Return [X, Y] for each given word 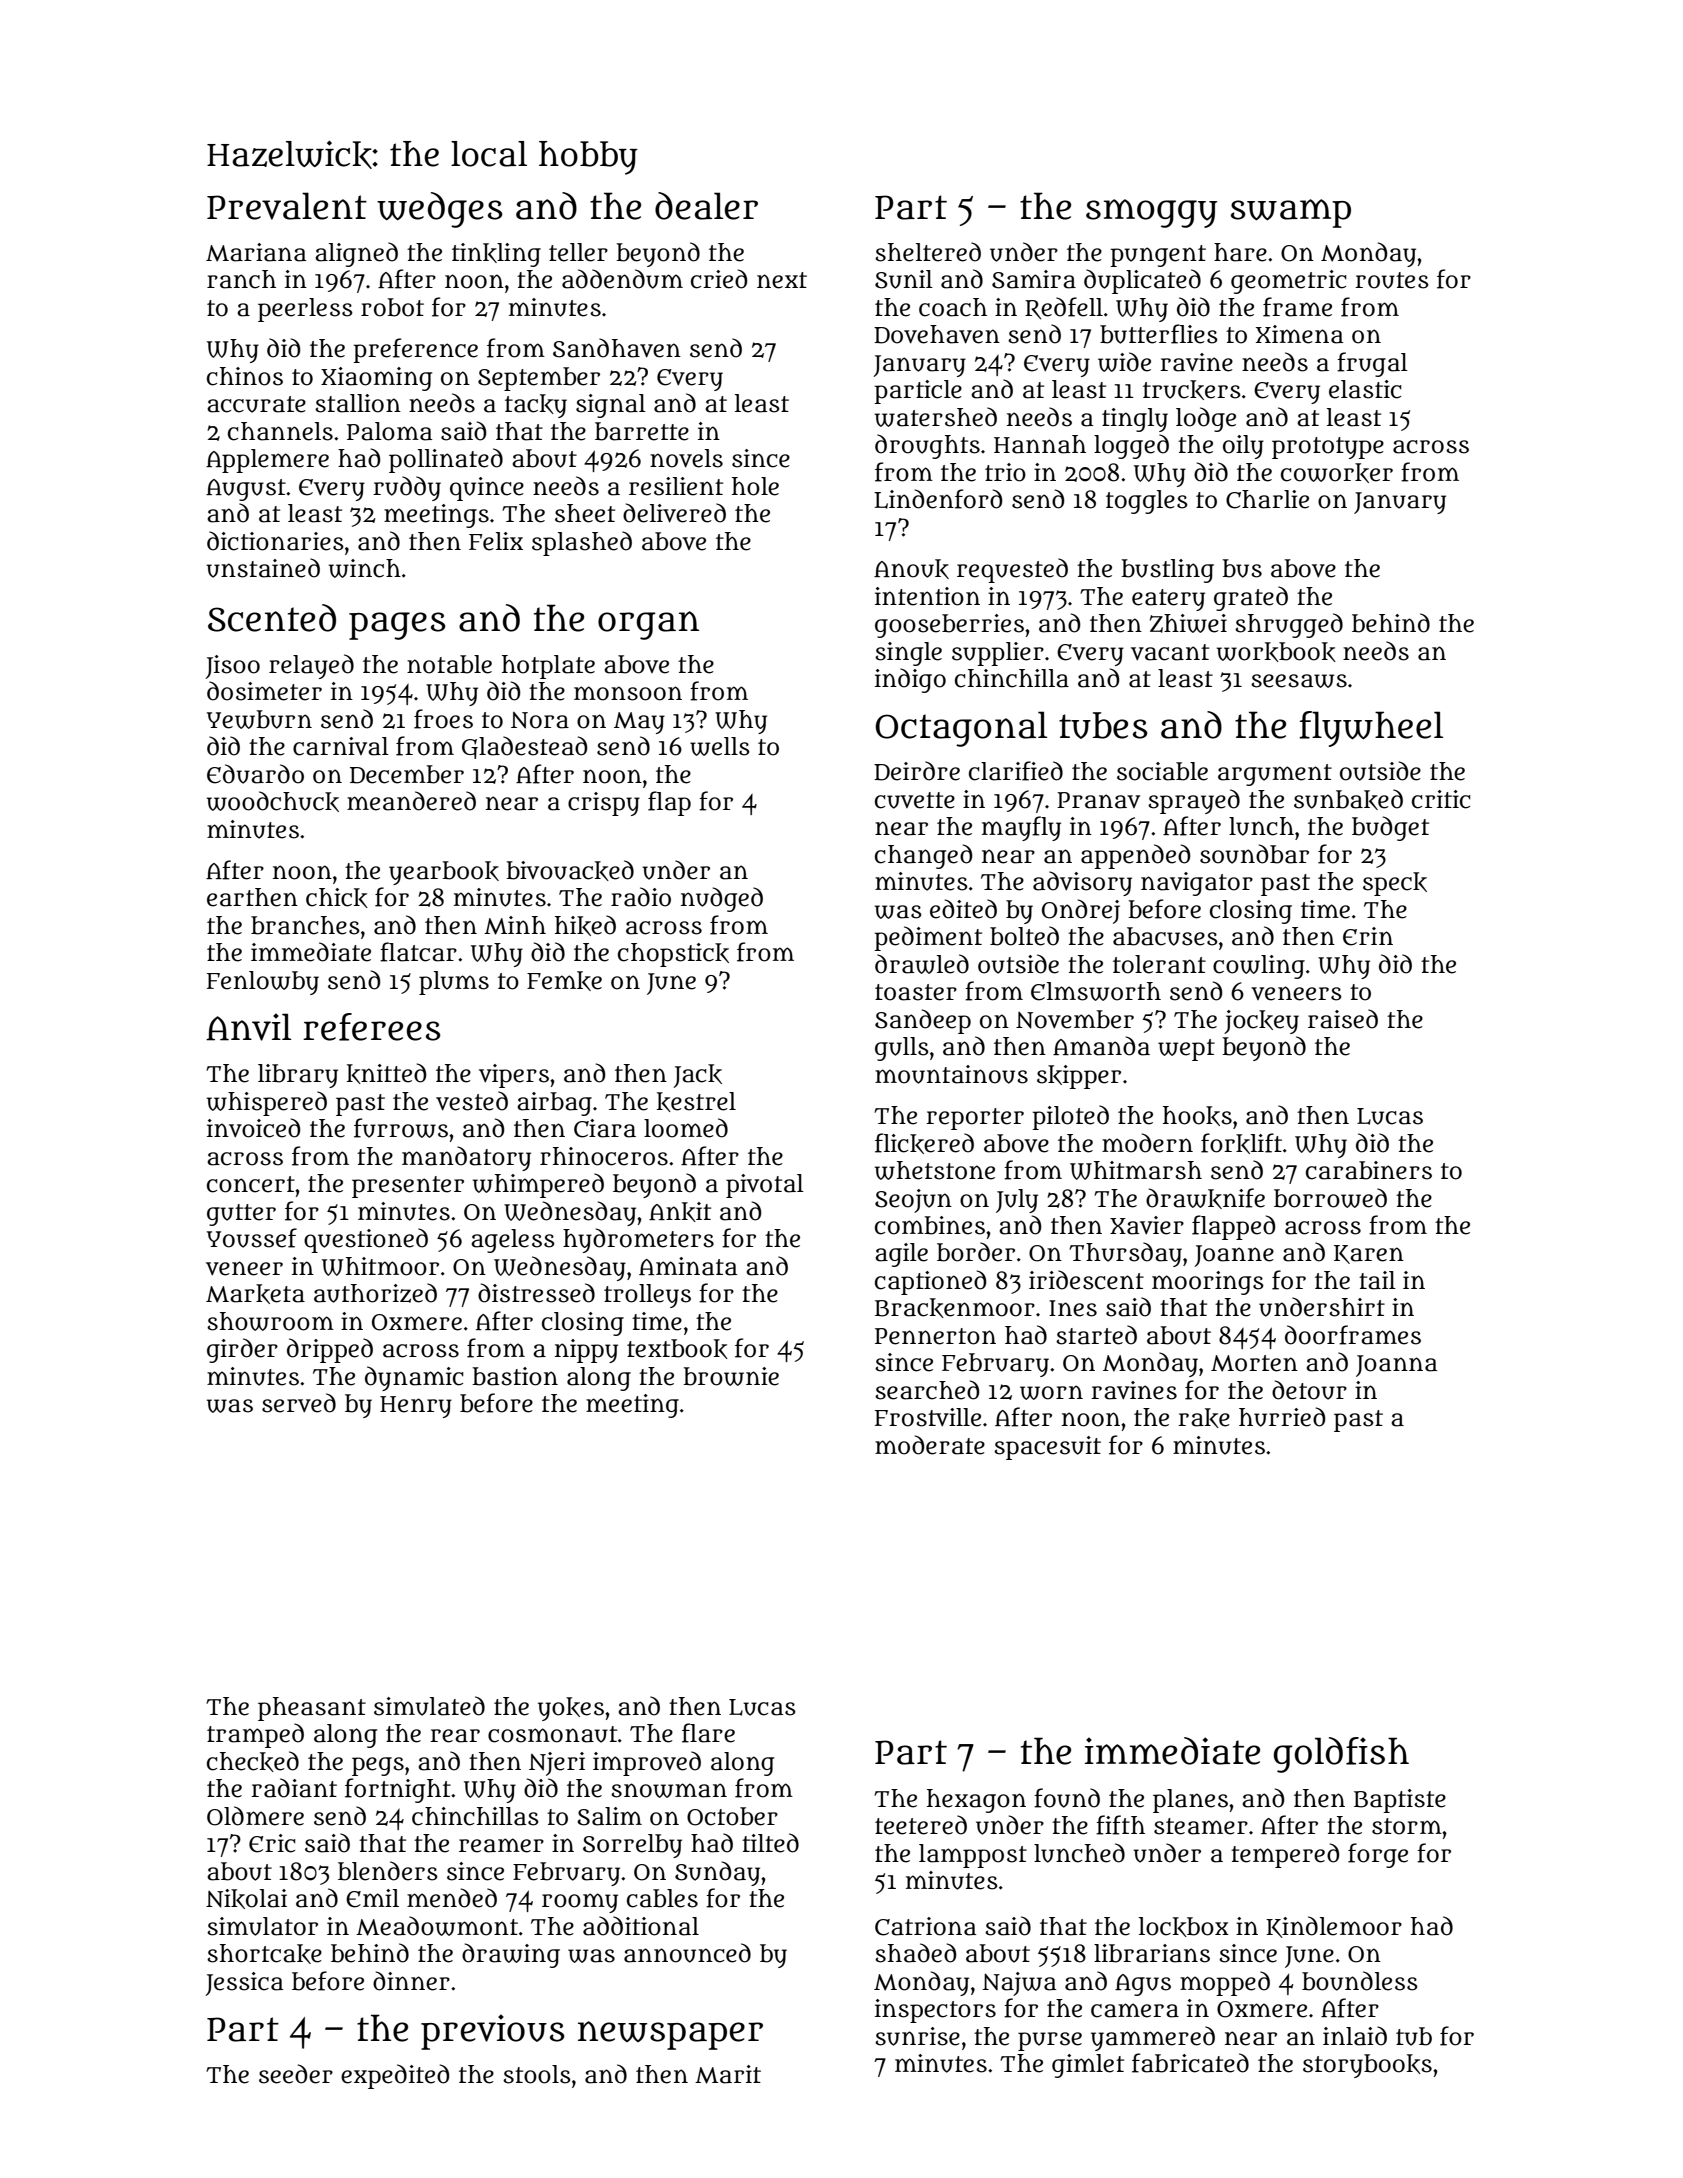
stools [537, 2074]
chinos [245, 376]
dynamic [414, 1378]
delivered [674, 513]
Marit [728, 2074]
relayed [311, 666]
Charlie [1267, 499]
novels [686, 458]
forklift [1241, 1143]
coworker [1337, 473]
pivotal [765, 1186]
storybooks [1367, 2066]
